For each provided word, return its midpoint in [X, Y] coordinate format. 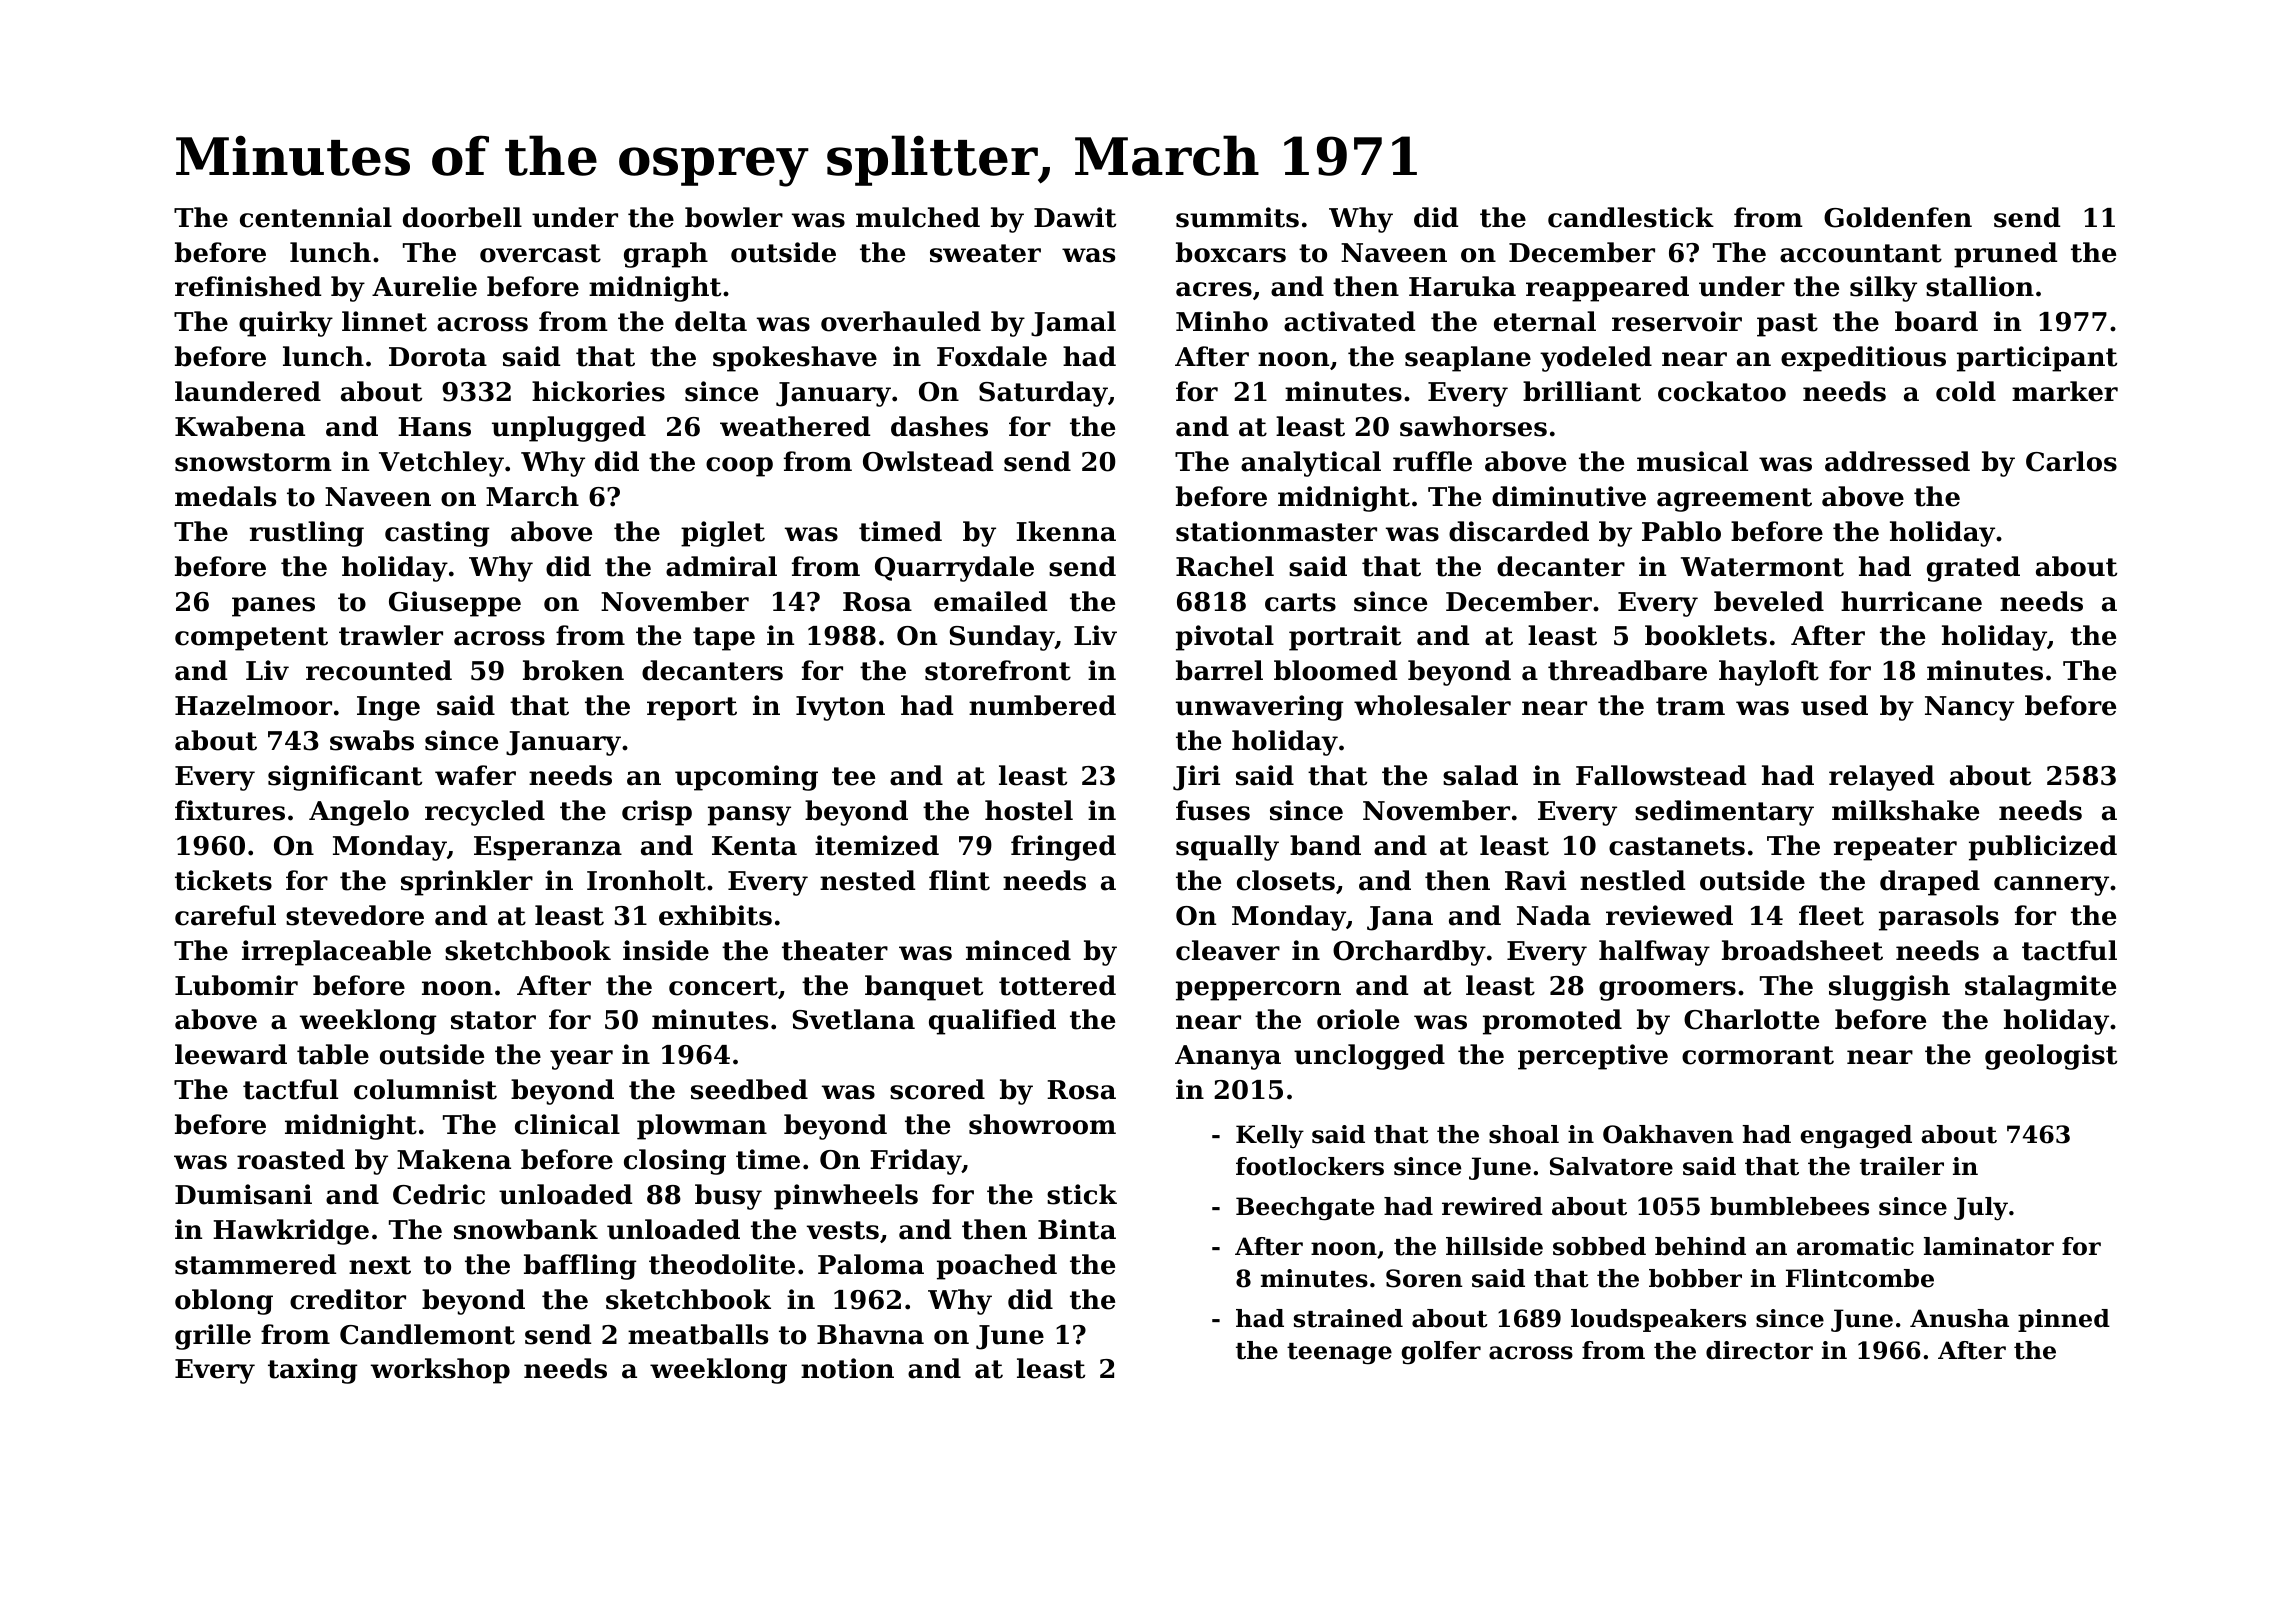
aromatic [1855, 1246]
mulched [918, 217]
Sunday [1002, 638]
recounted [379, 670]
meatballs [698, 1334]
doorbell [462, 217]
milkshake [1905, 810]
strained [1348, 1318]
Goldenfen [1898, 217]
